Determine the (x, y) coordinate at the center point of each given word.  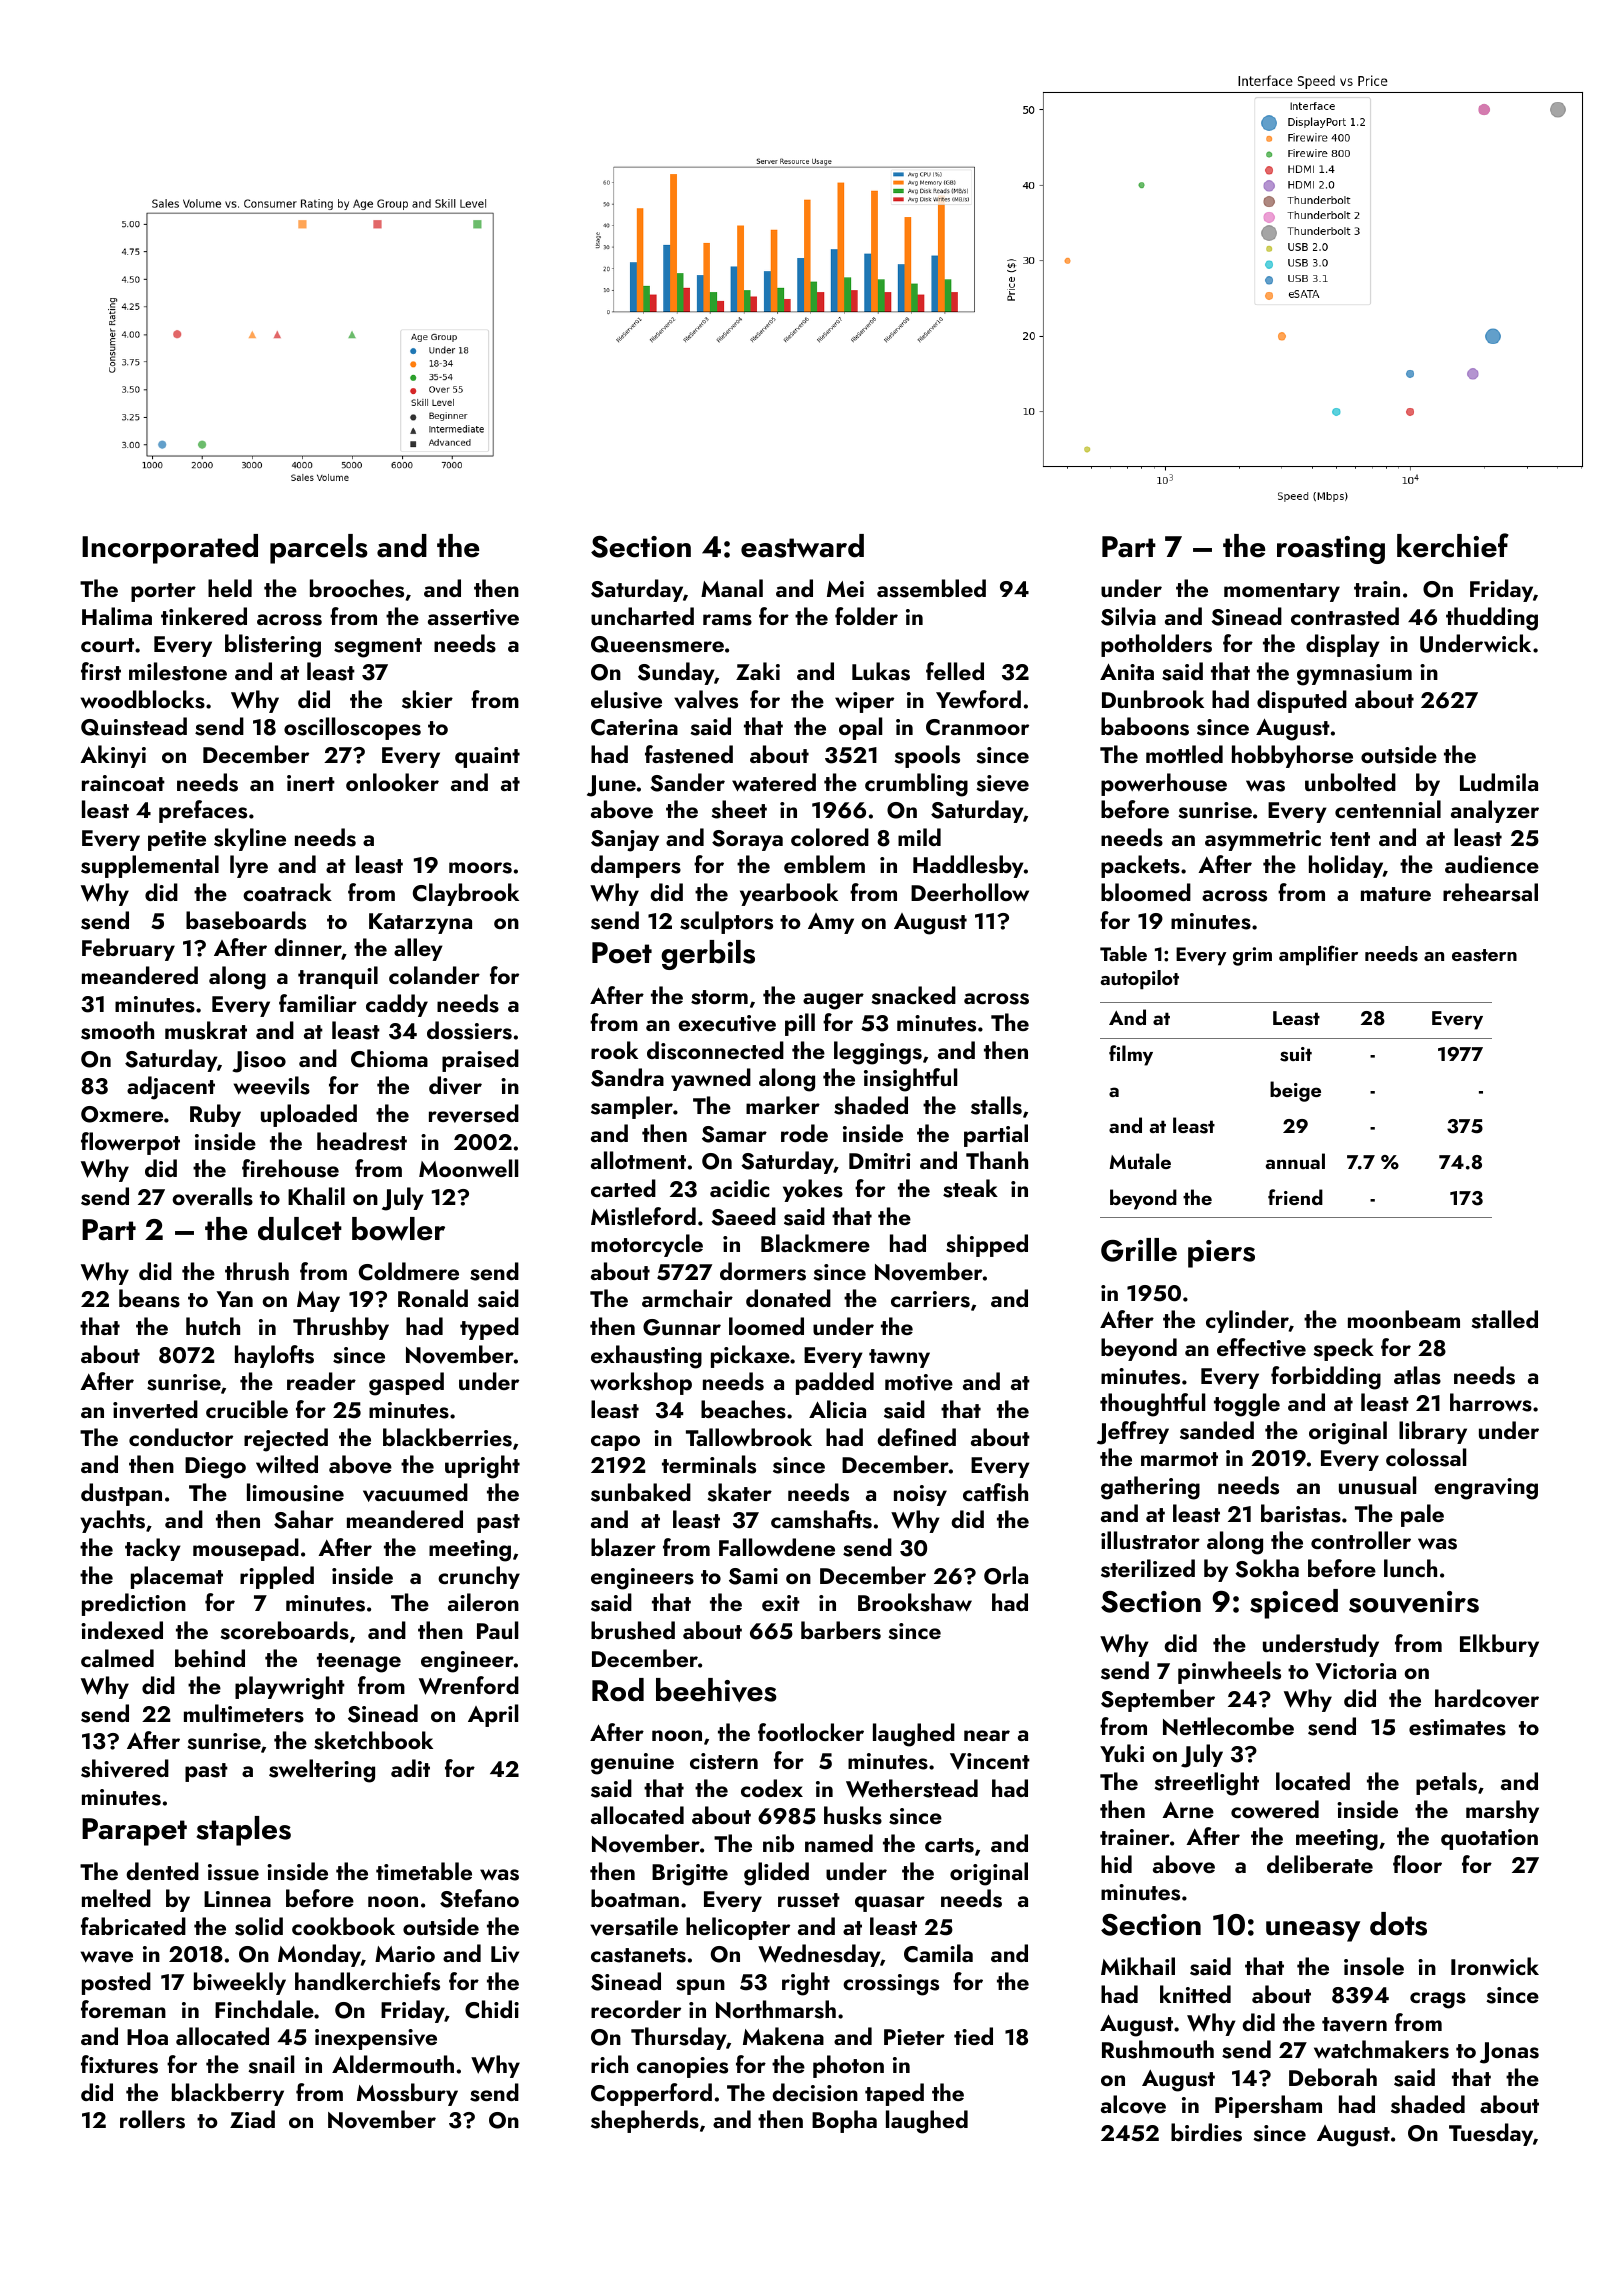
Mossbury (407, 2094)
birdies (1206, 2132)
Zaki (758, 671)
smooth (117, 1030)
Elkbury (1499, 1645)
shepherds (645, 2121)
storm (719, 997)
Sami (753, 1576)
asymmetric (1263, 840)
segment (378, 648)
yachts (112, 1521)
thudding (1492, 619)
